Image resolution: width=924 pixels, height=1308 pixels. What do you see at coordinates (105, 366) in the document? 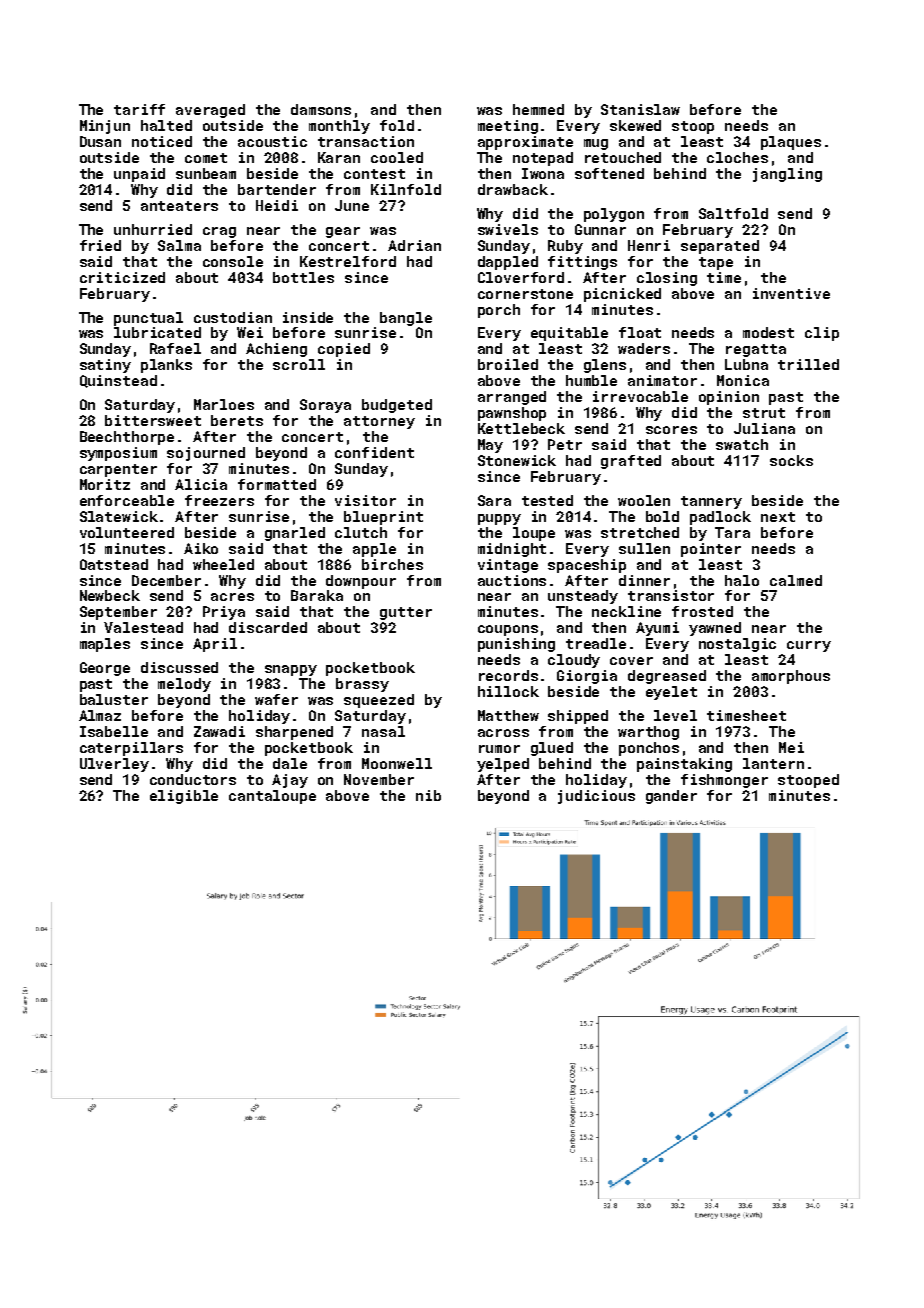
I see `satiny` at bounding box center [105, 366].
